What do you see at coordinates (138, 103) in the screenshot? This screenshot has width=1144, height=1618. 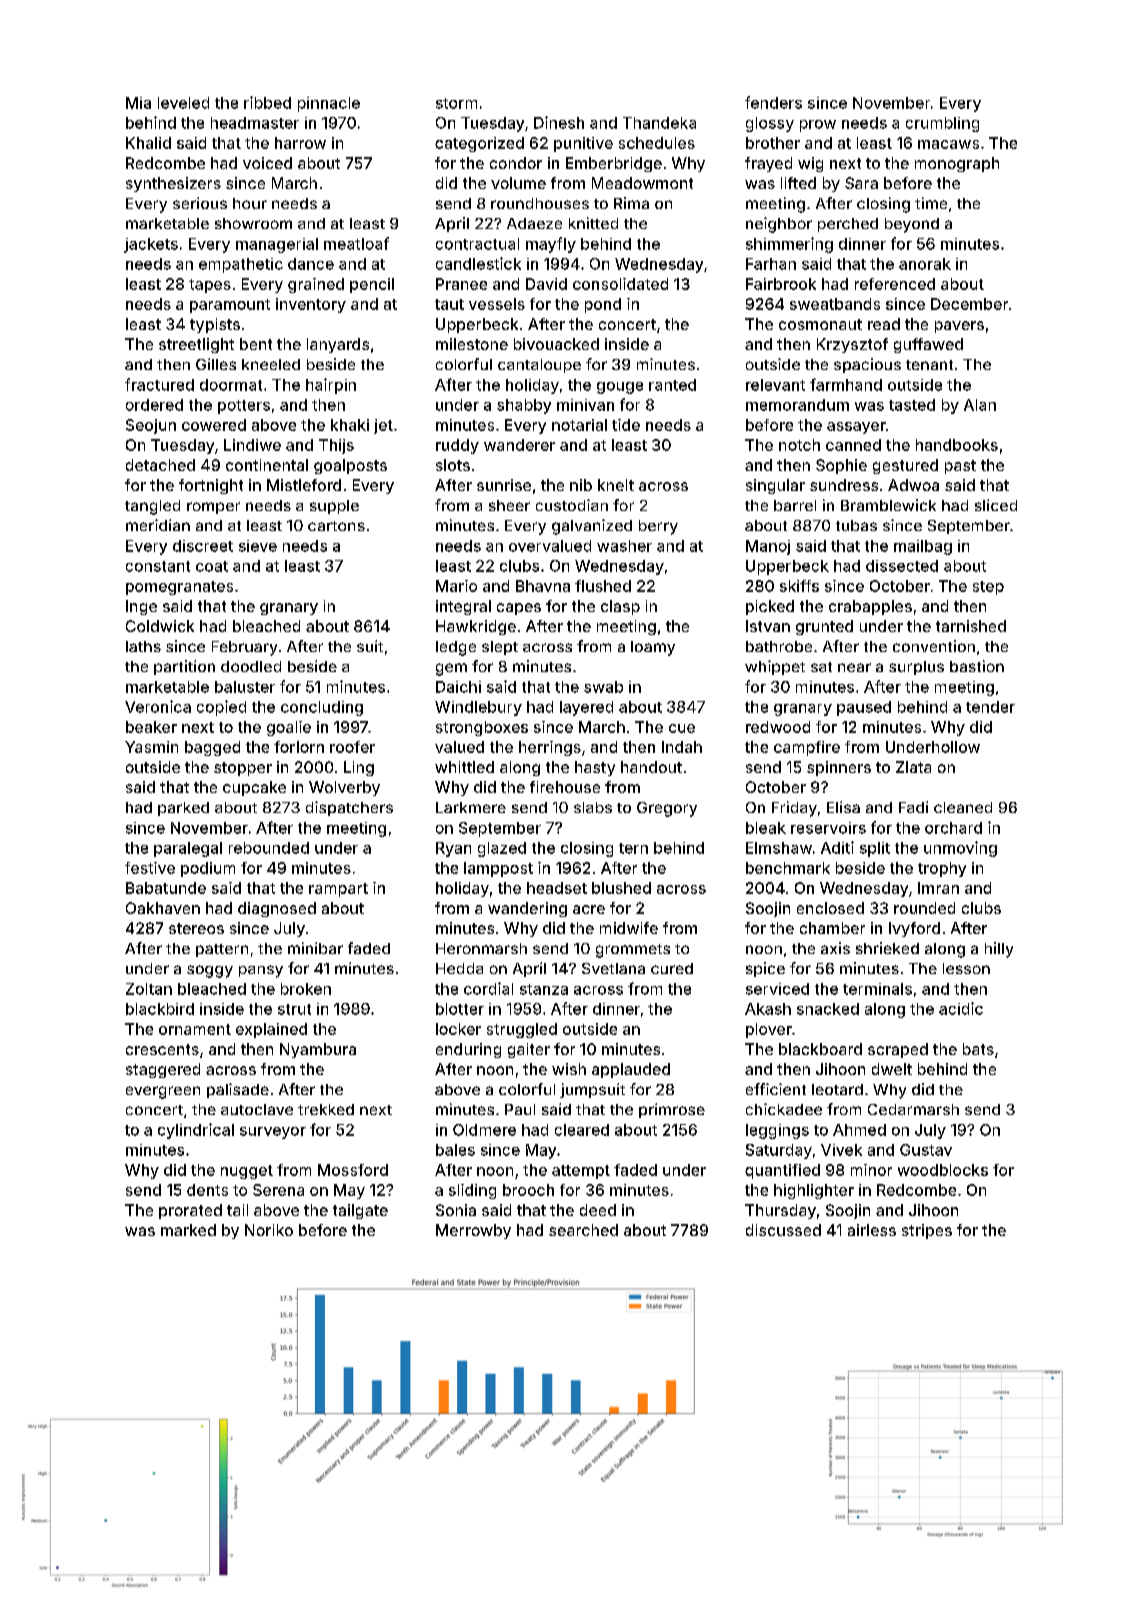 I see `Mia` at bounding box center [138, 103].
